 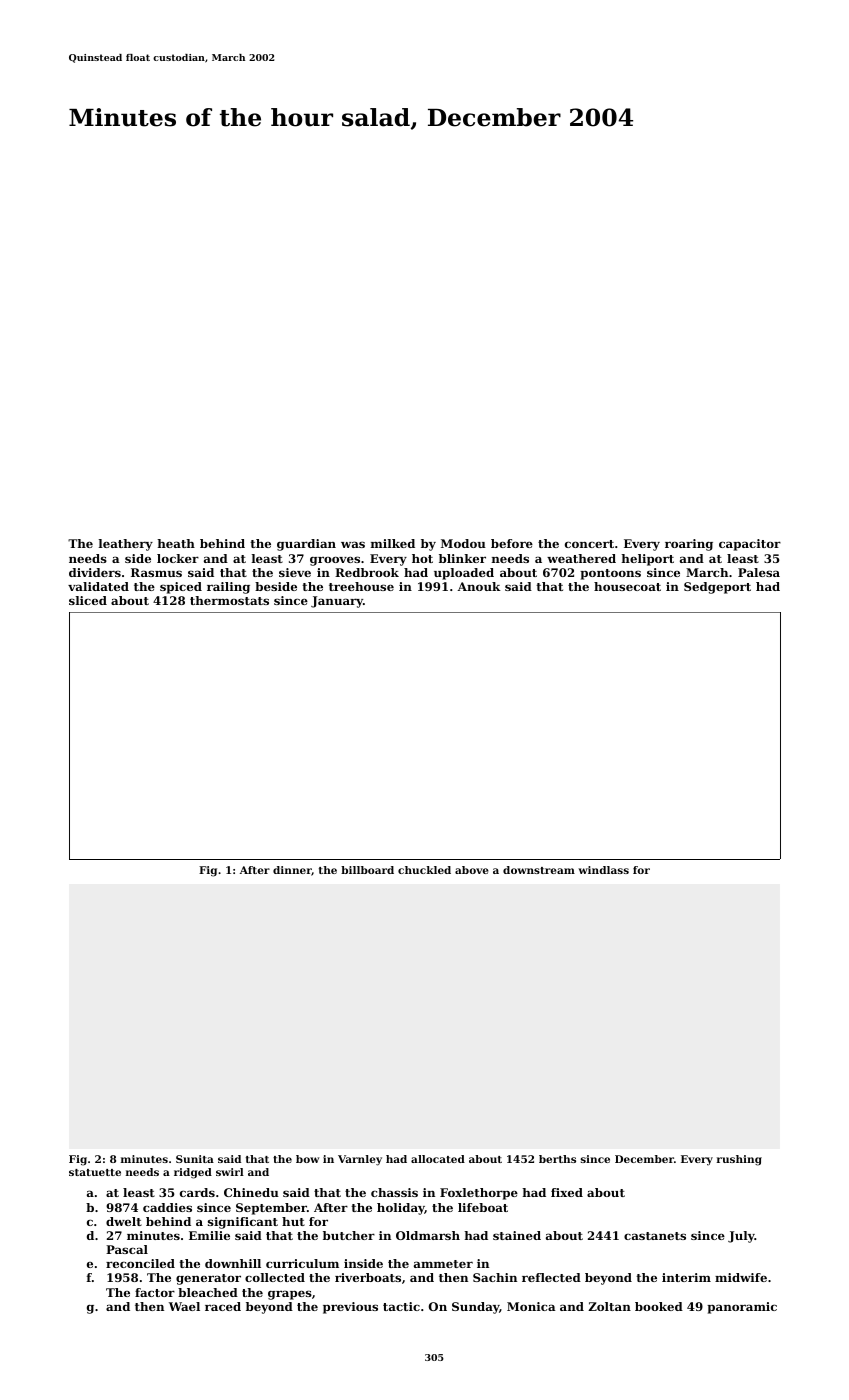 I want to click on bow, so click(x=307, y=1159).
